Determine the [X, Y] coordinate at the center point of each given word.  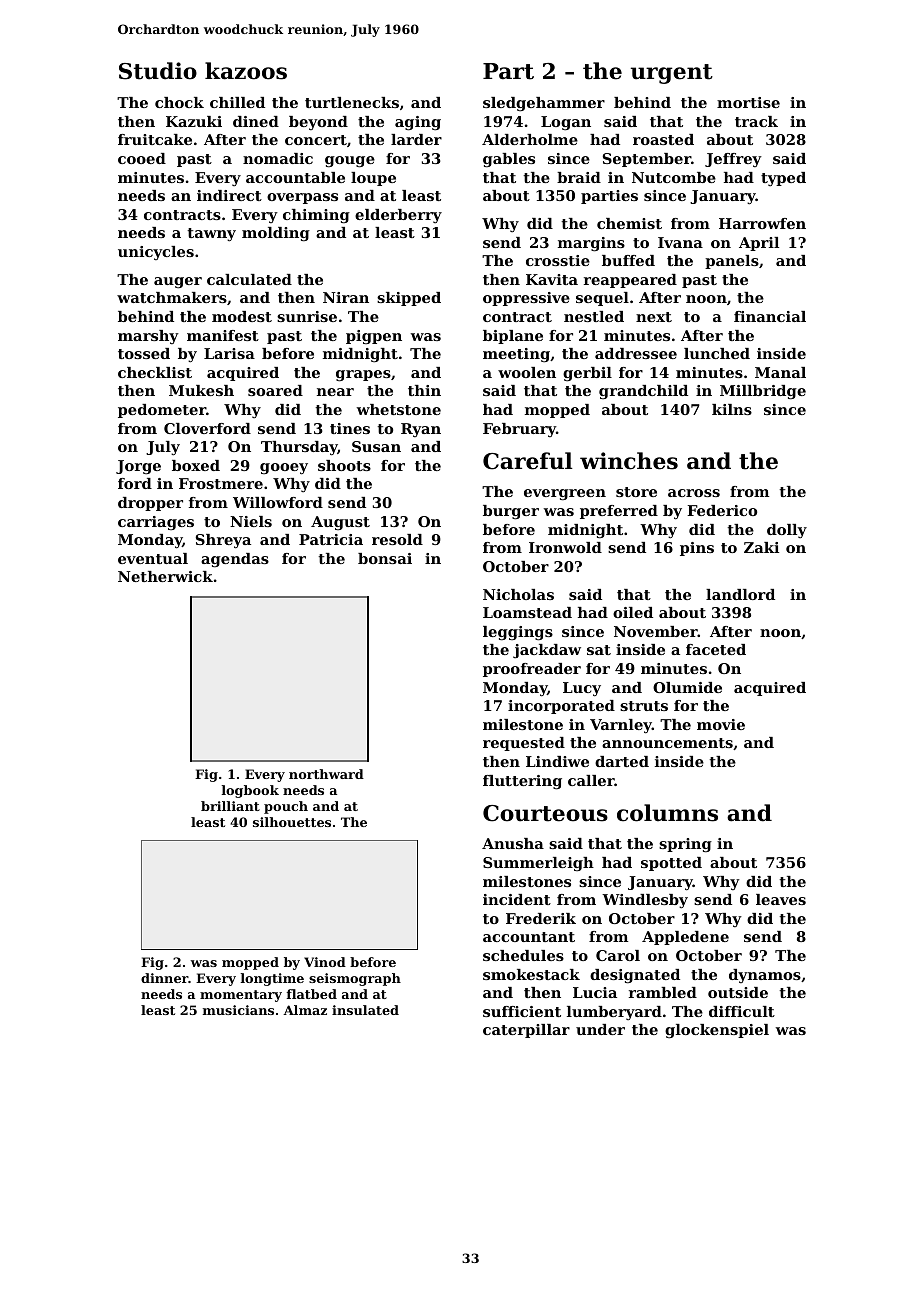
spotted [671, 864]
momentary [241, 996]
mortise [748, 102]
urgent [672, 74]
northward [326, 774]
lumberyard [614, 1013]
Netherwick [165, 576]
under [600, 1029]
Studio [158, 71]
